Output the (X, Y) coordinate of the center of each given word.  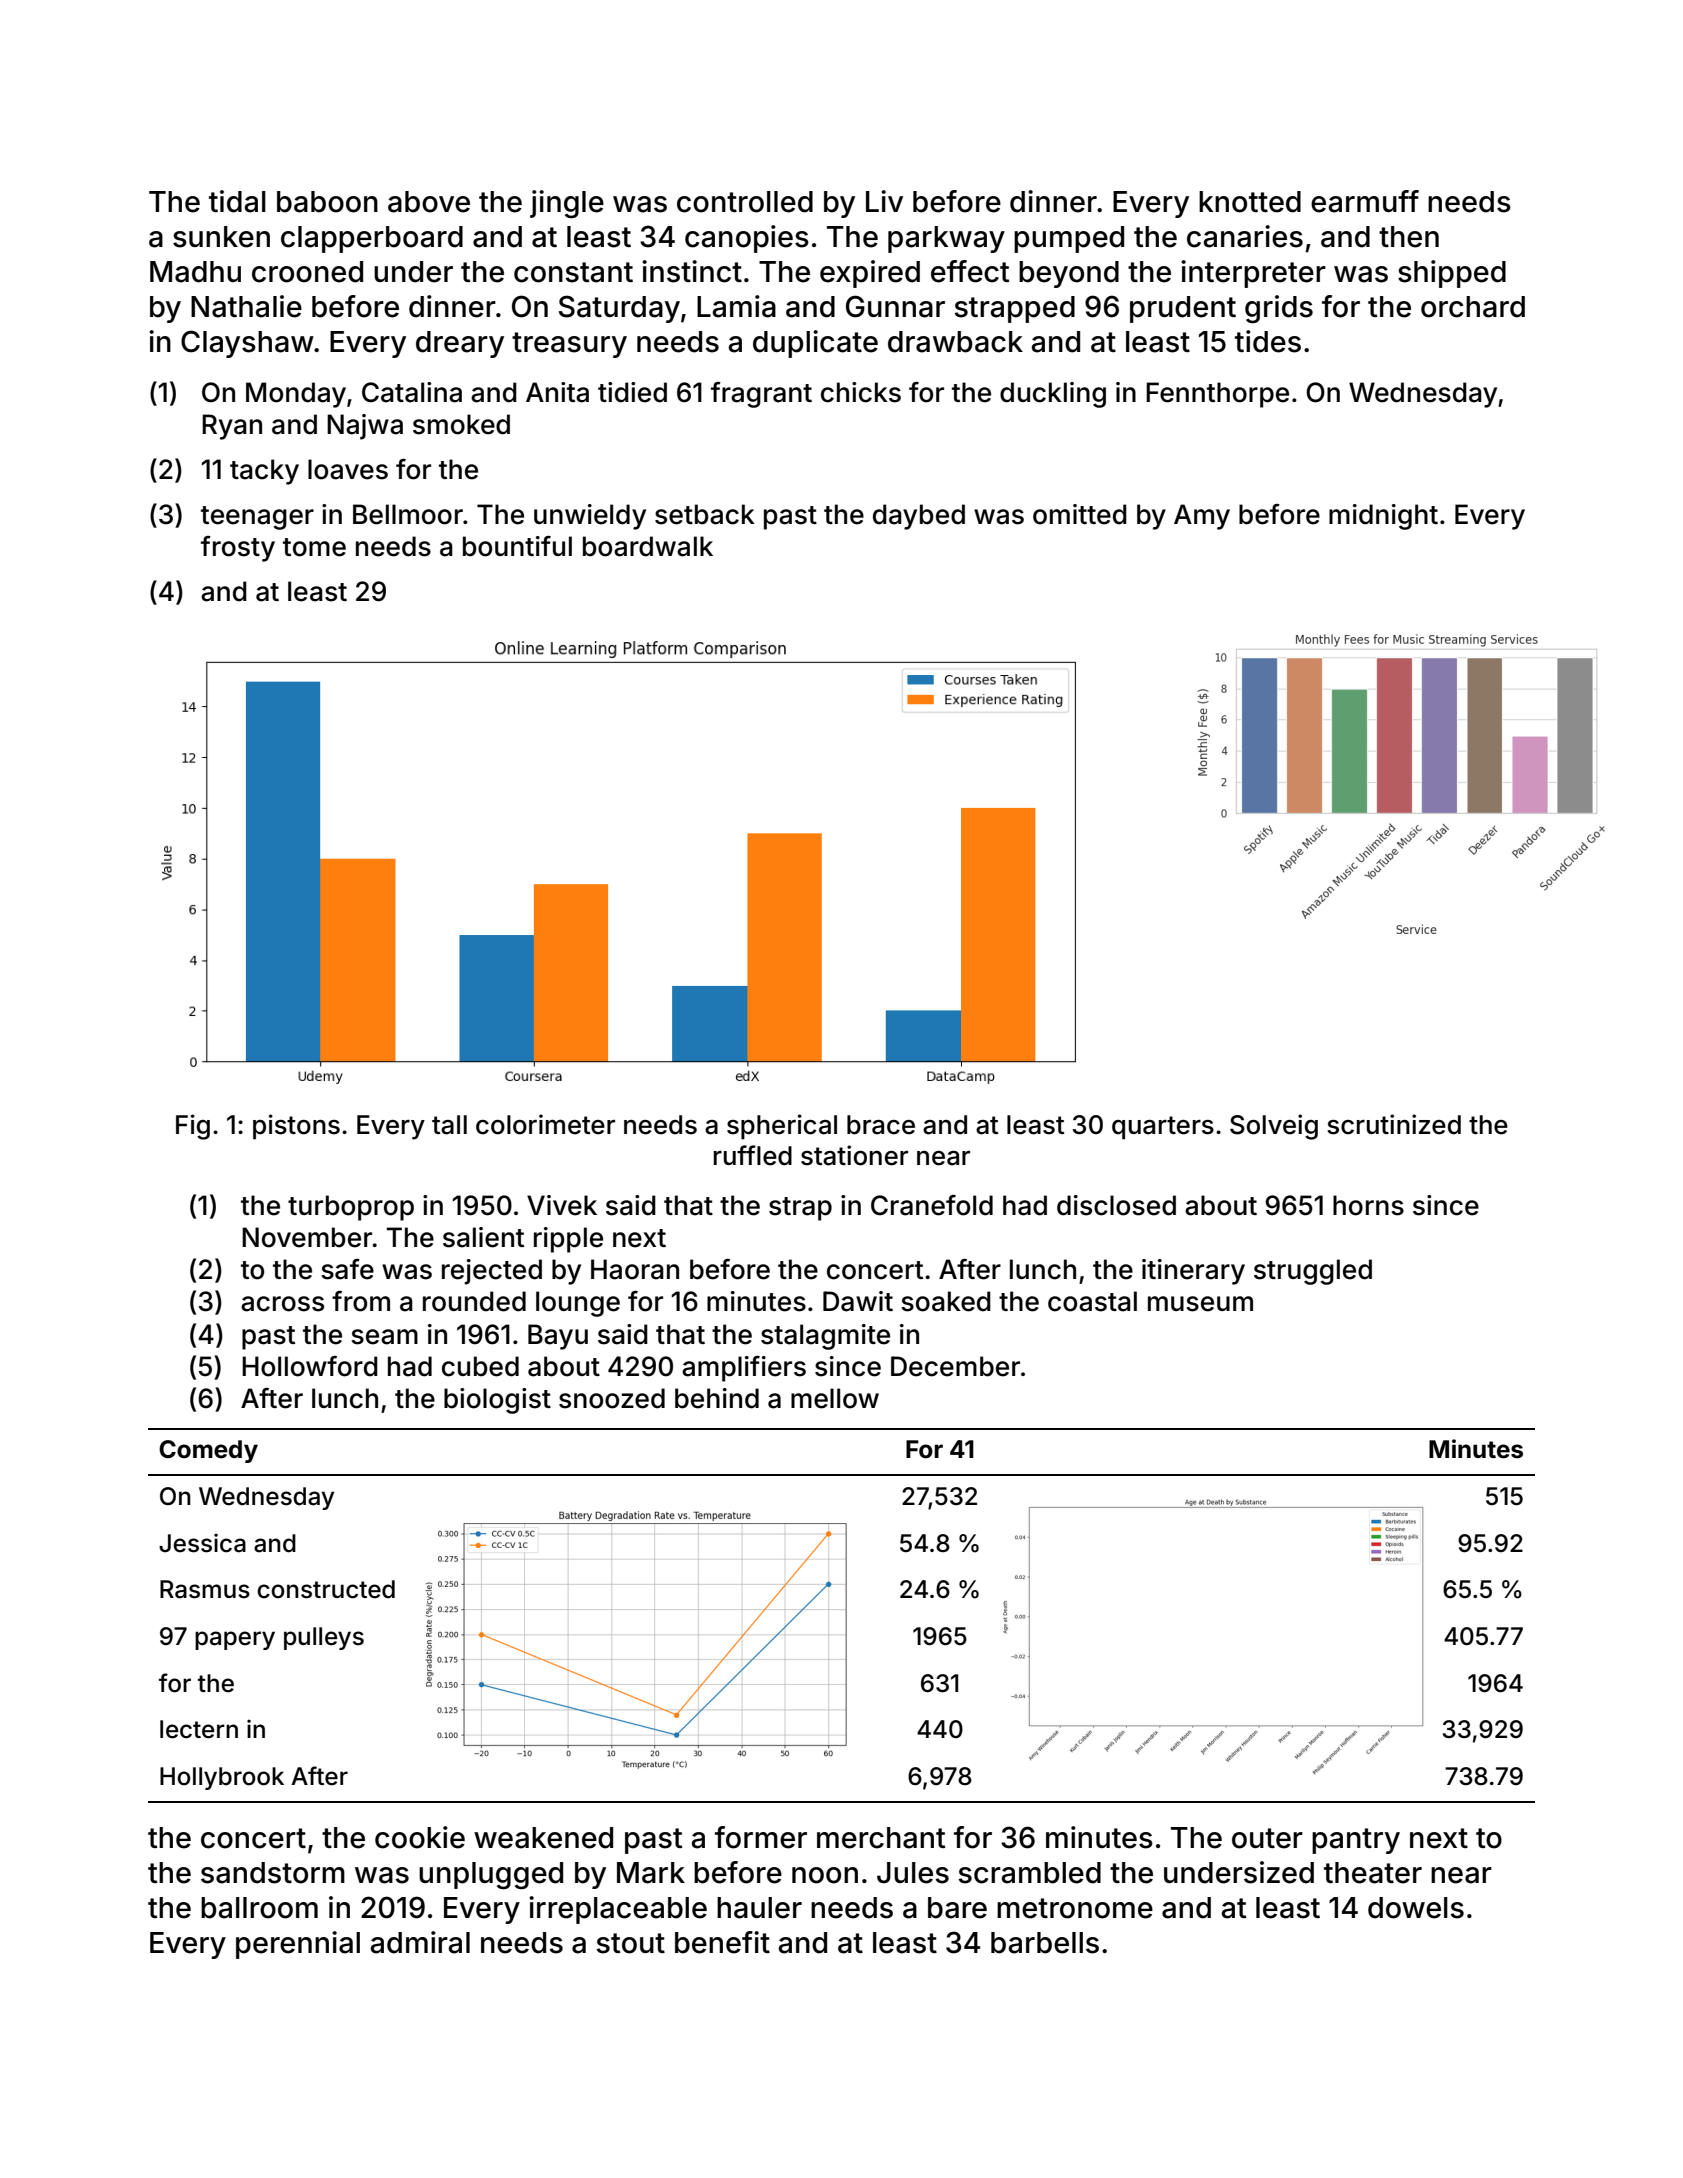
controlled (745, 202)
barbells (1045, 1943)
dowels (1416, 1908)
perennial (298, 1945)
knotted (1250, 202)
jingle (567, 204)
